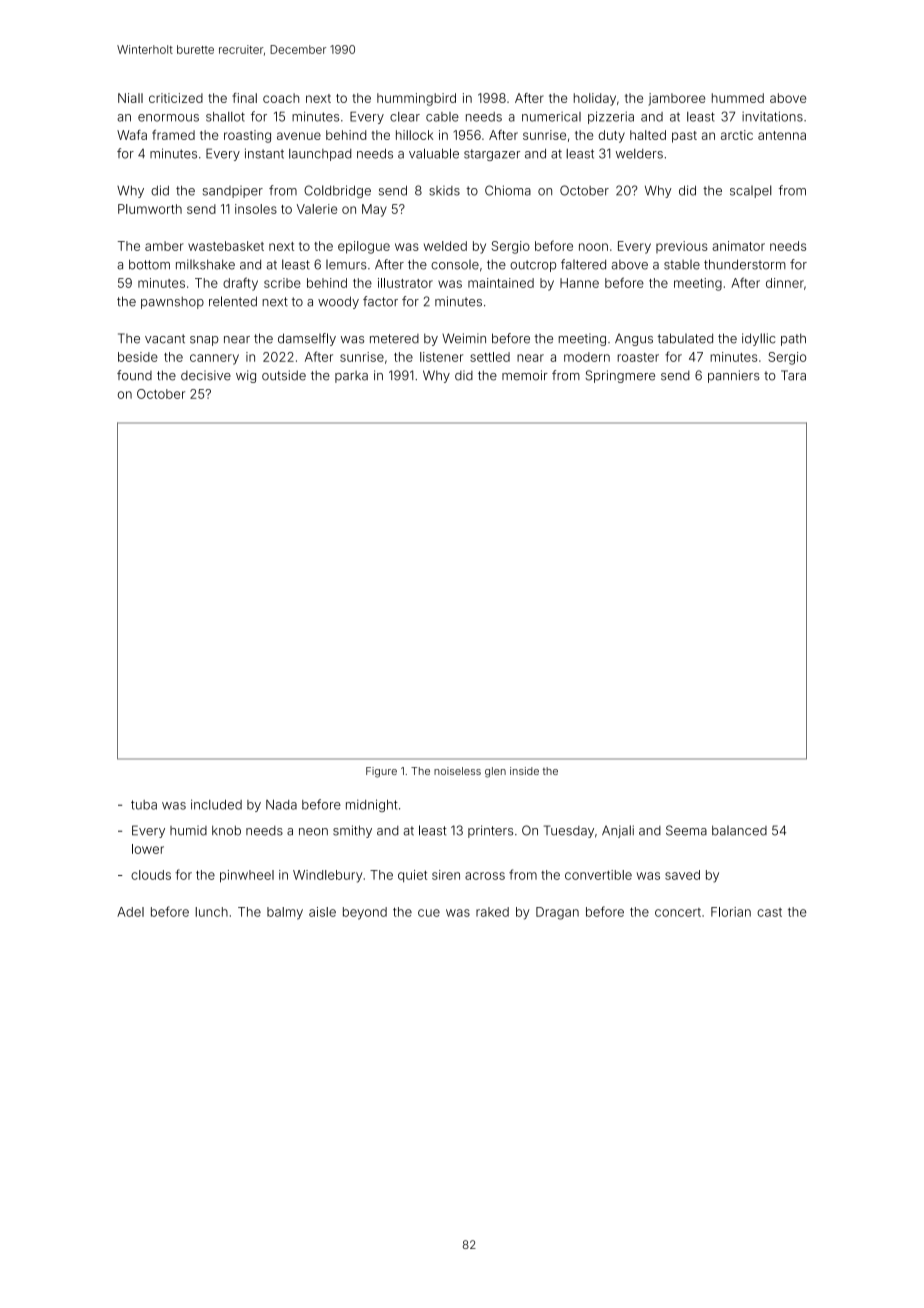 The image size is (924, 1308). I want to click on decisive, so click(206, 375).
